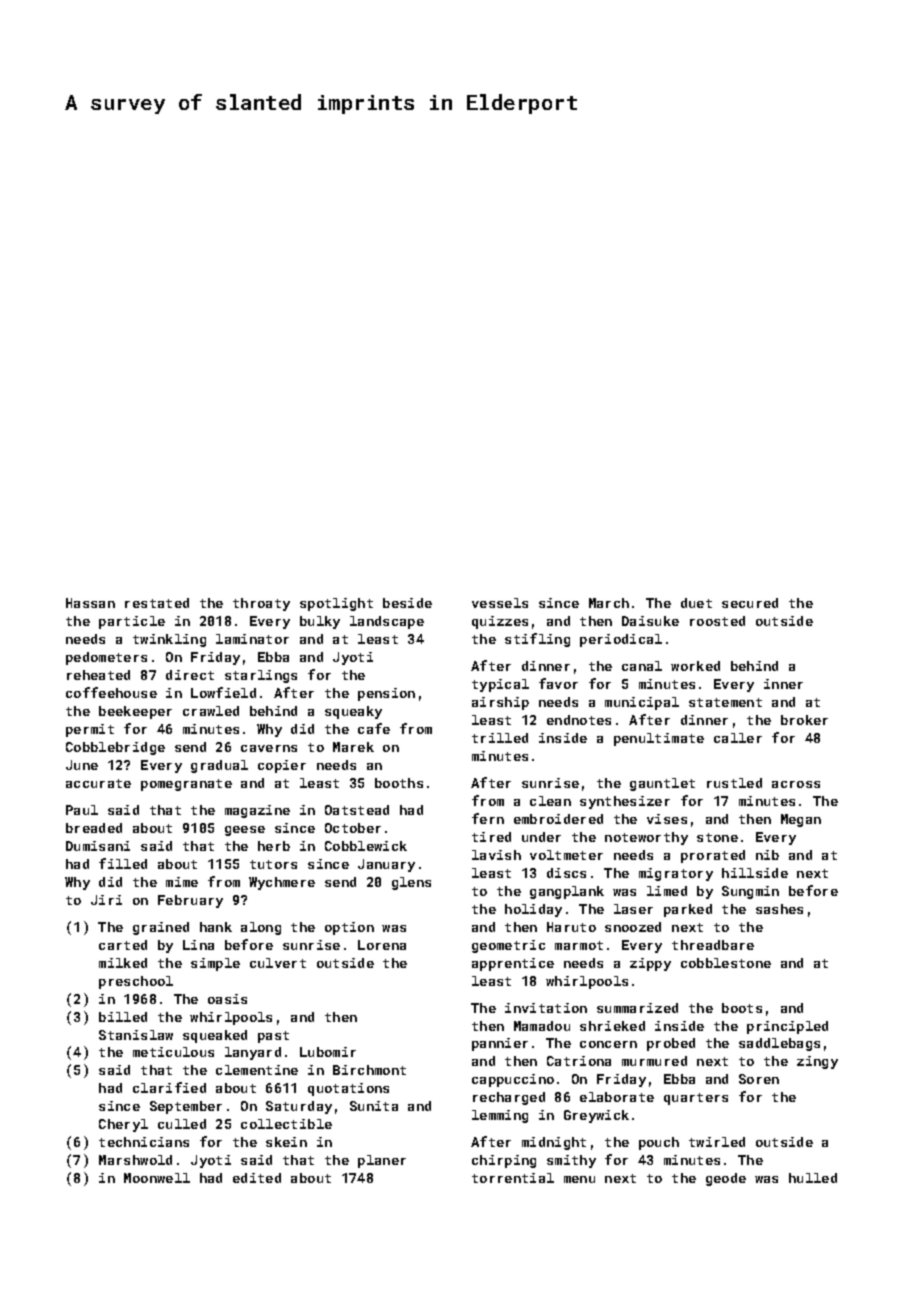 Image resolution: width=908 pixels, height=1316 pixels. Describe the element at coordinates (726, 1179) in the image. I see `geode` at that location.
